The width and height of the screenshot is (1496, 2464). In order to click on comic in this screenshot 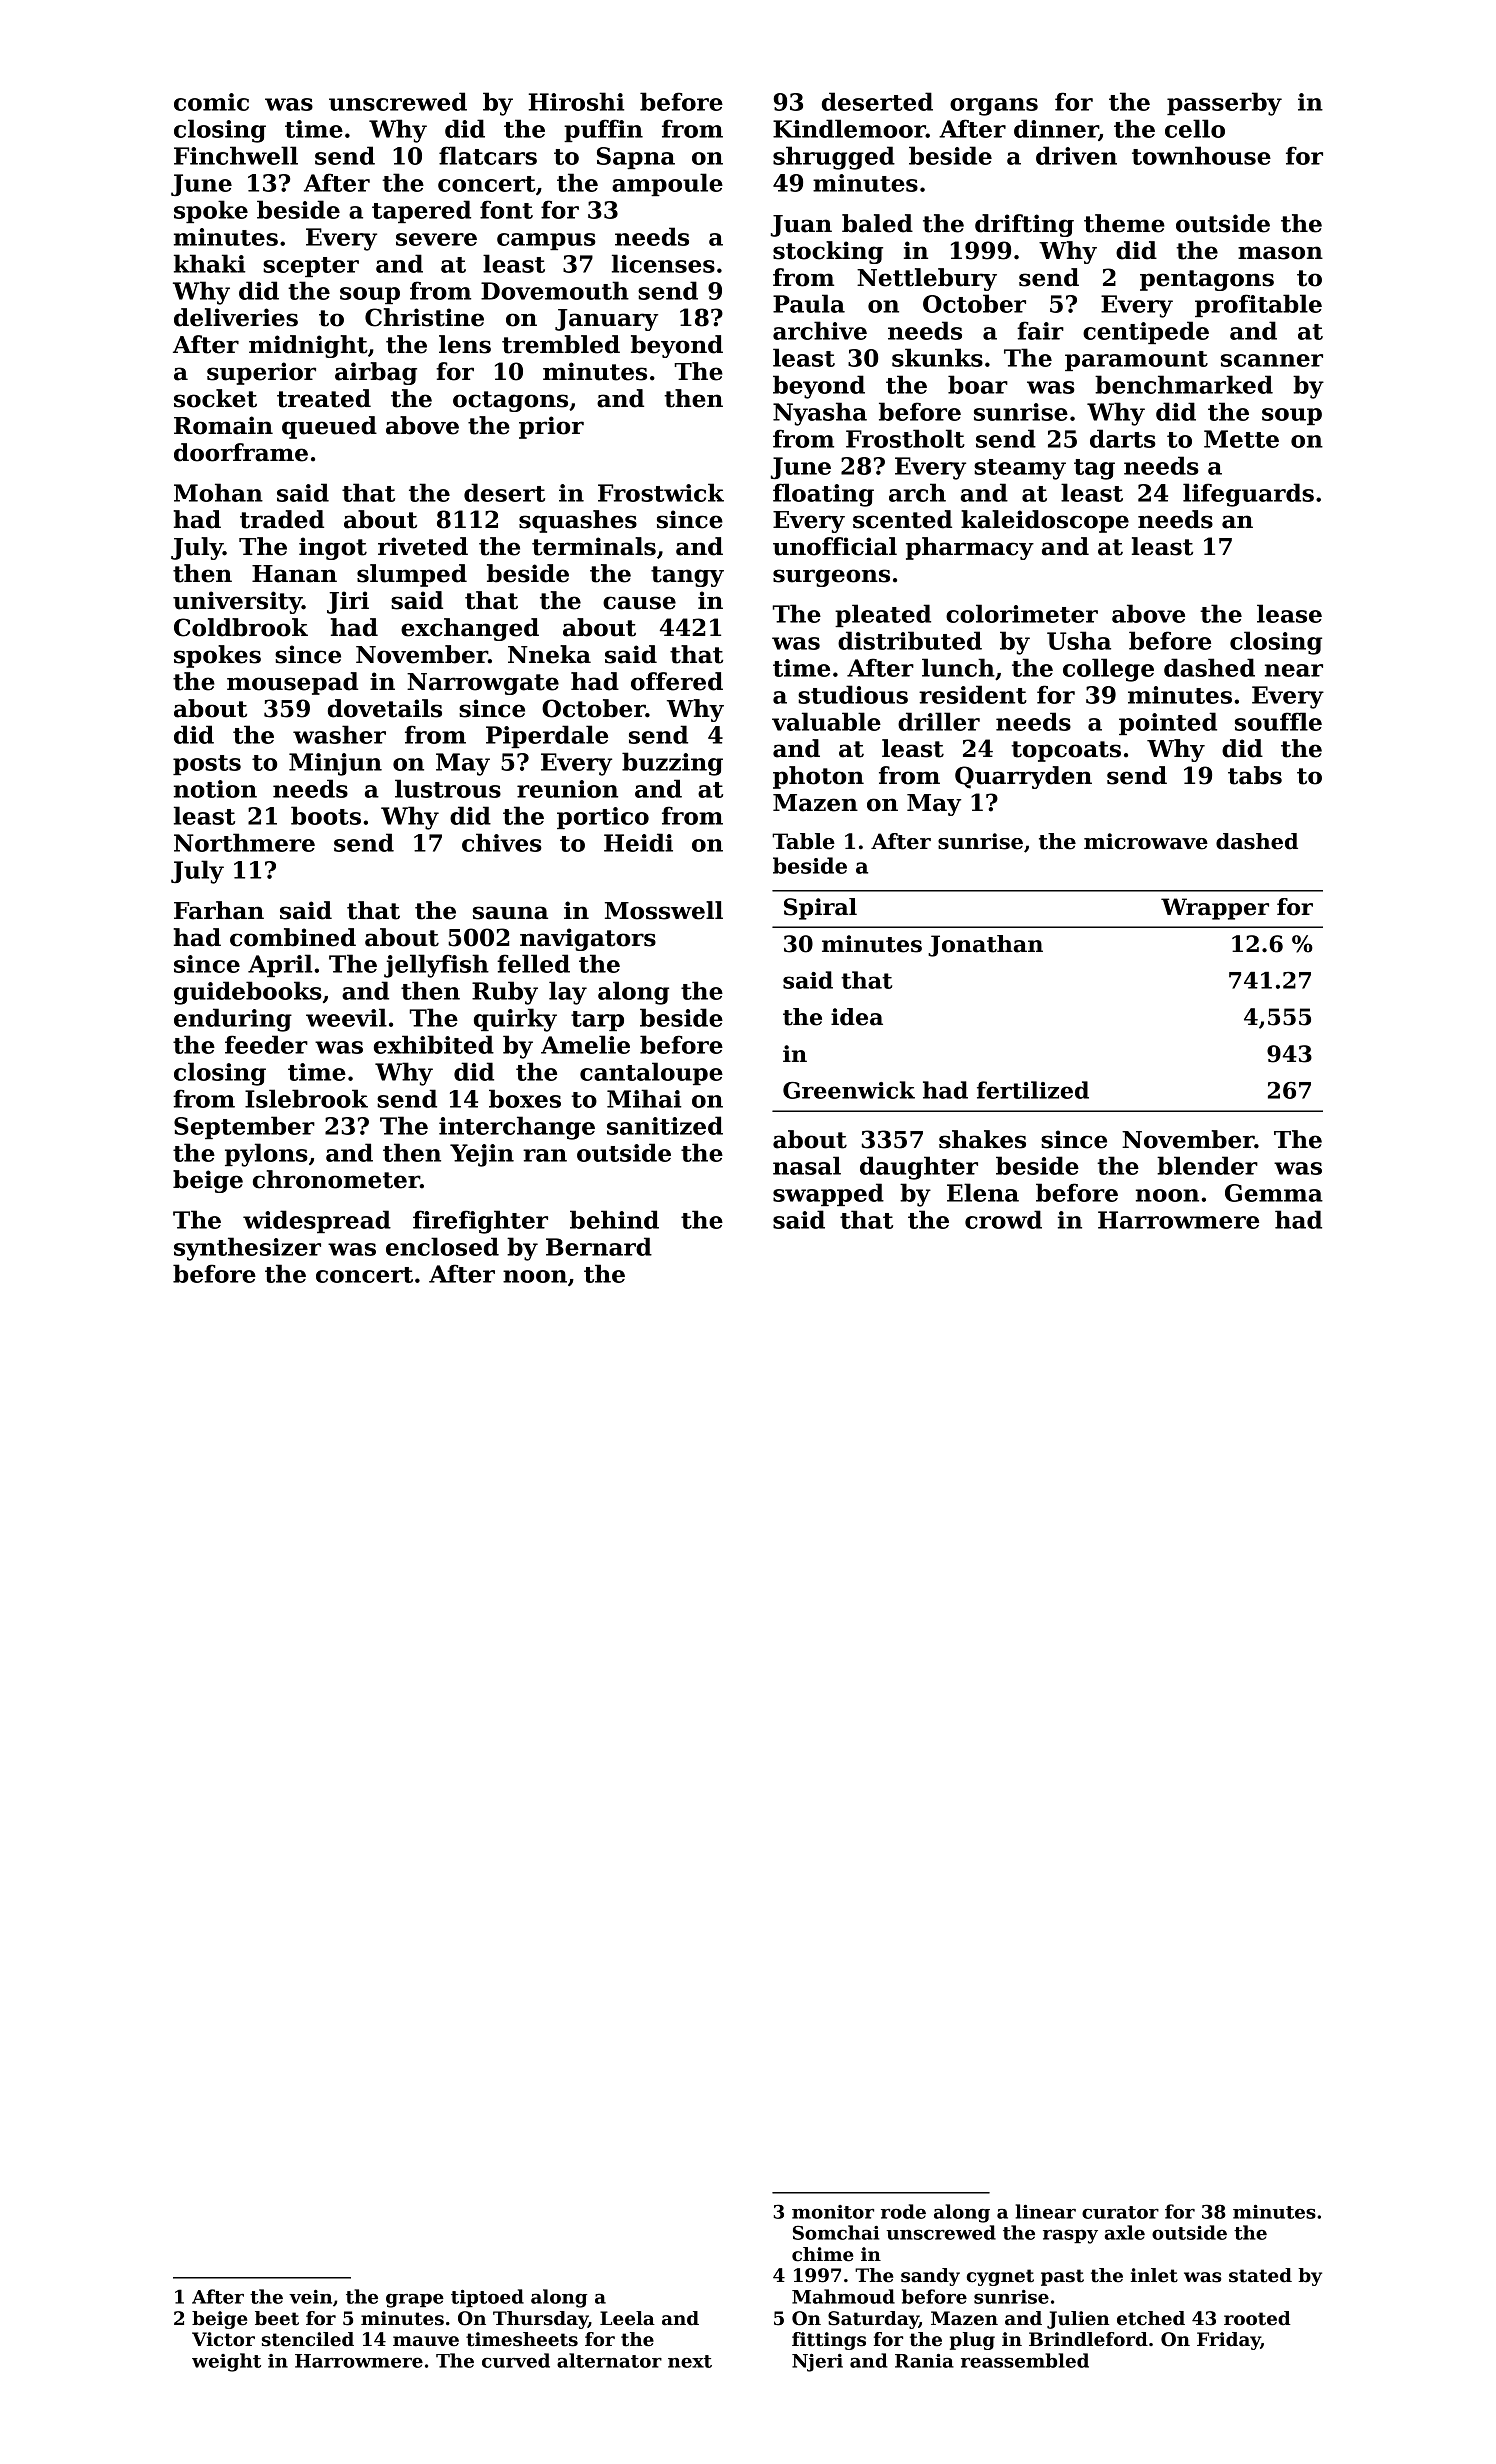, I will do `click(211, 102)`.
